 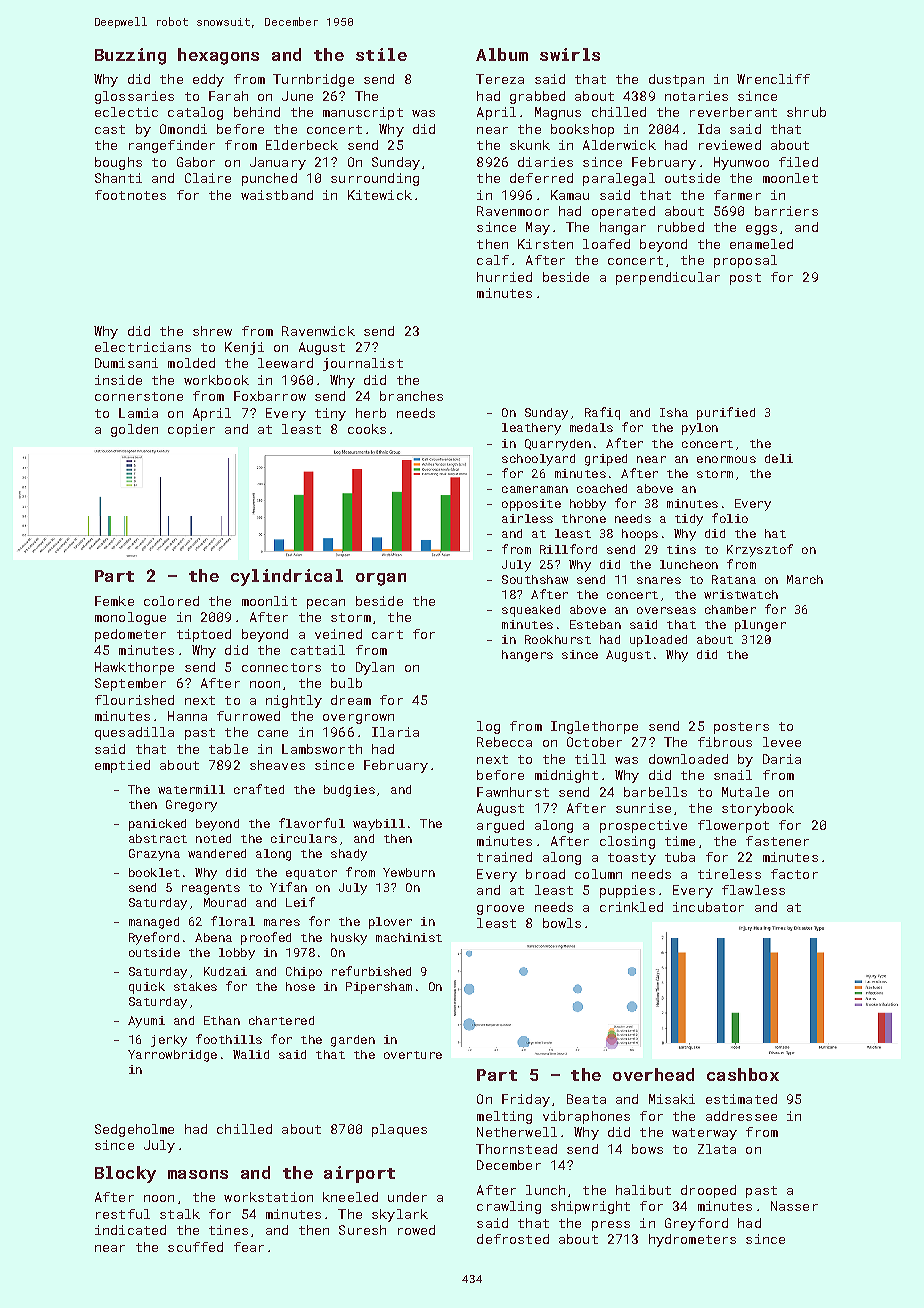 What do you see at coordinates (218, 56) in the screenshot?
I see `hexagons` at bounding box center [218, 56].
